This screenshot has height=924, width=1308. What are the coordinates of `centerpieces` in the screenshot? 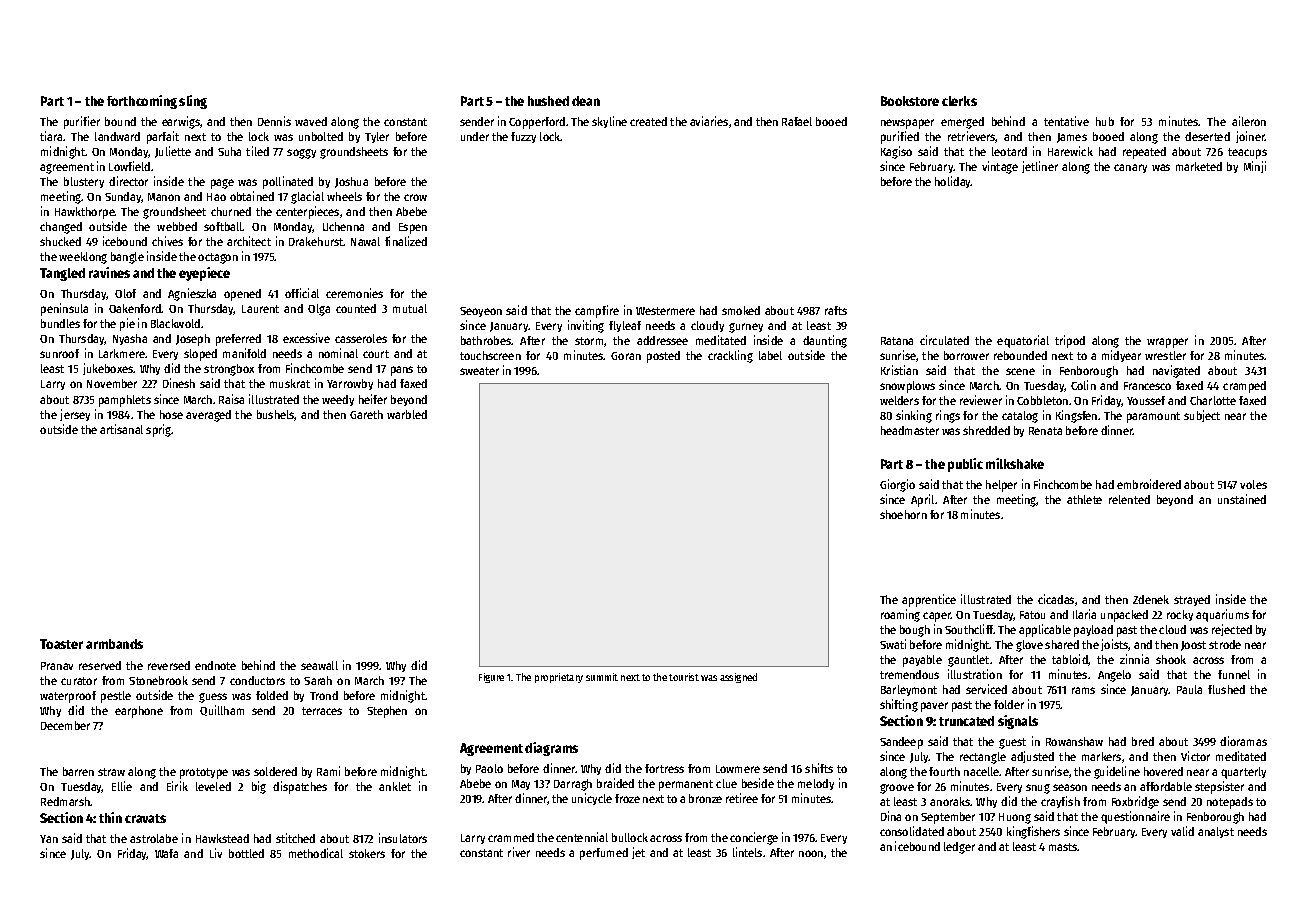 It's located at (307, 212).
